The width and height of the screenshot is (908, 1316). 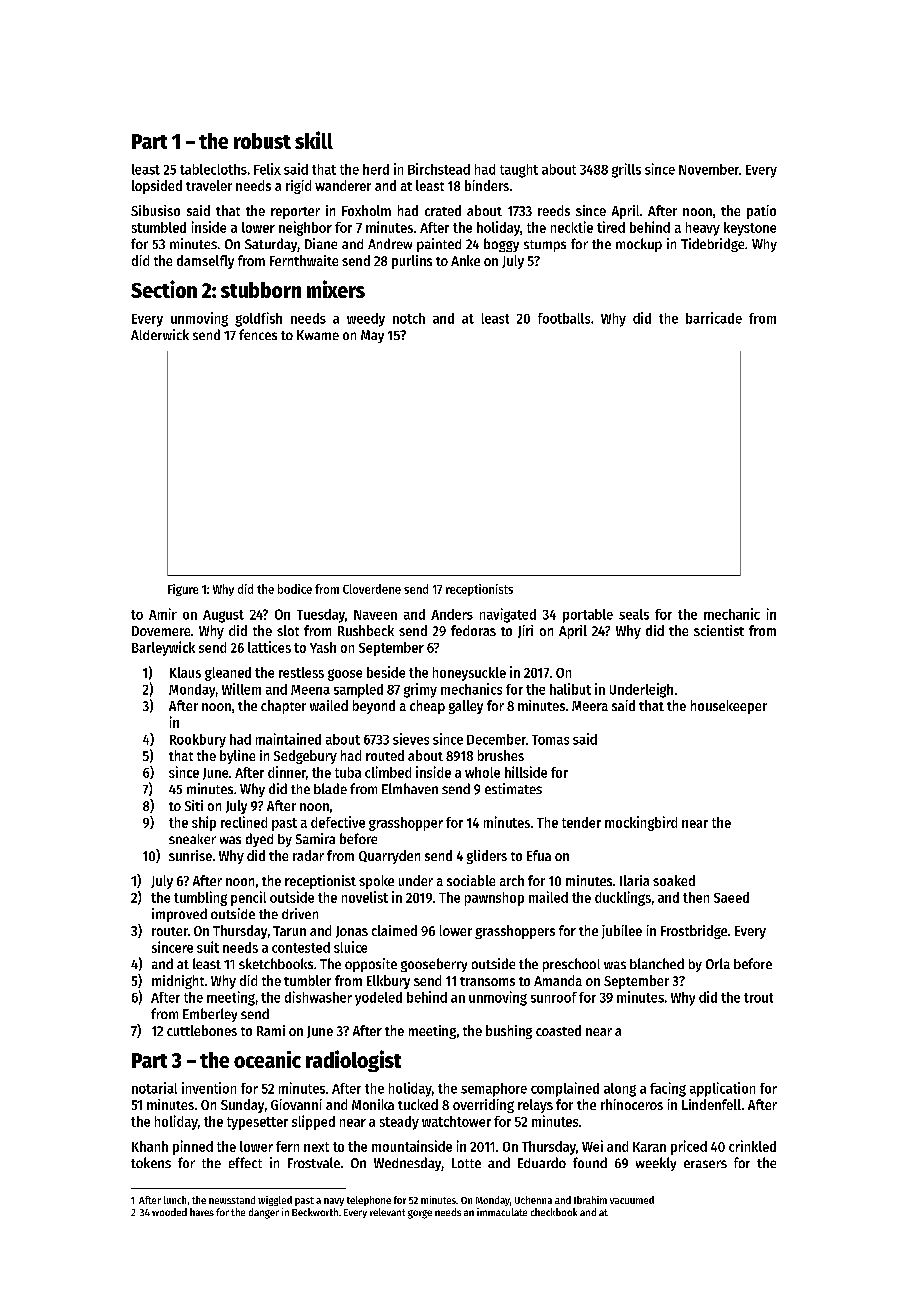 What do you see at coordinates (570, 689) in the screenshot?
I see `halibut` at bounding box center [570, 689].
